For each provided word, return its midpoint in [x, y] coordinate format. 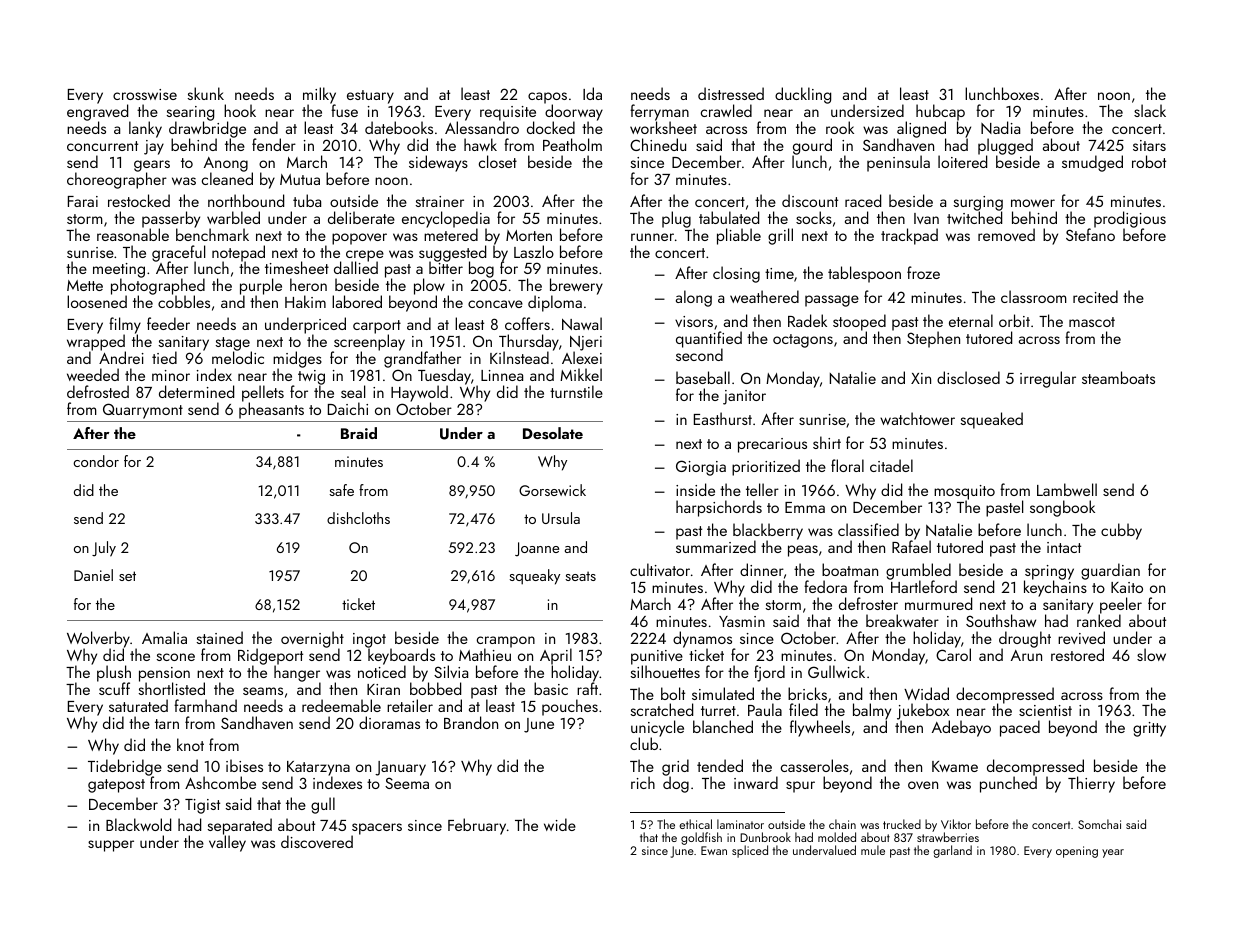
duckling [803, 95]
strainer [440, 201]
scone [176, 657]
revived [1081, 637]
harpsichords [719, 508]
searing [190, 114]
